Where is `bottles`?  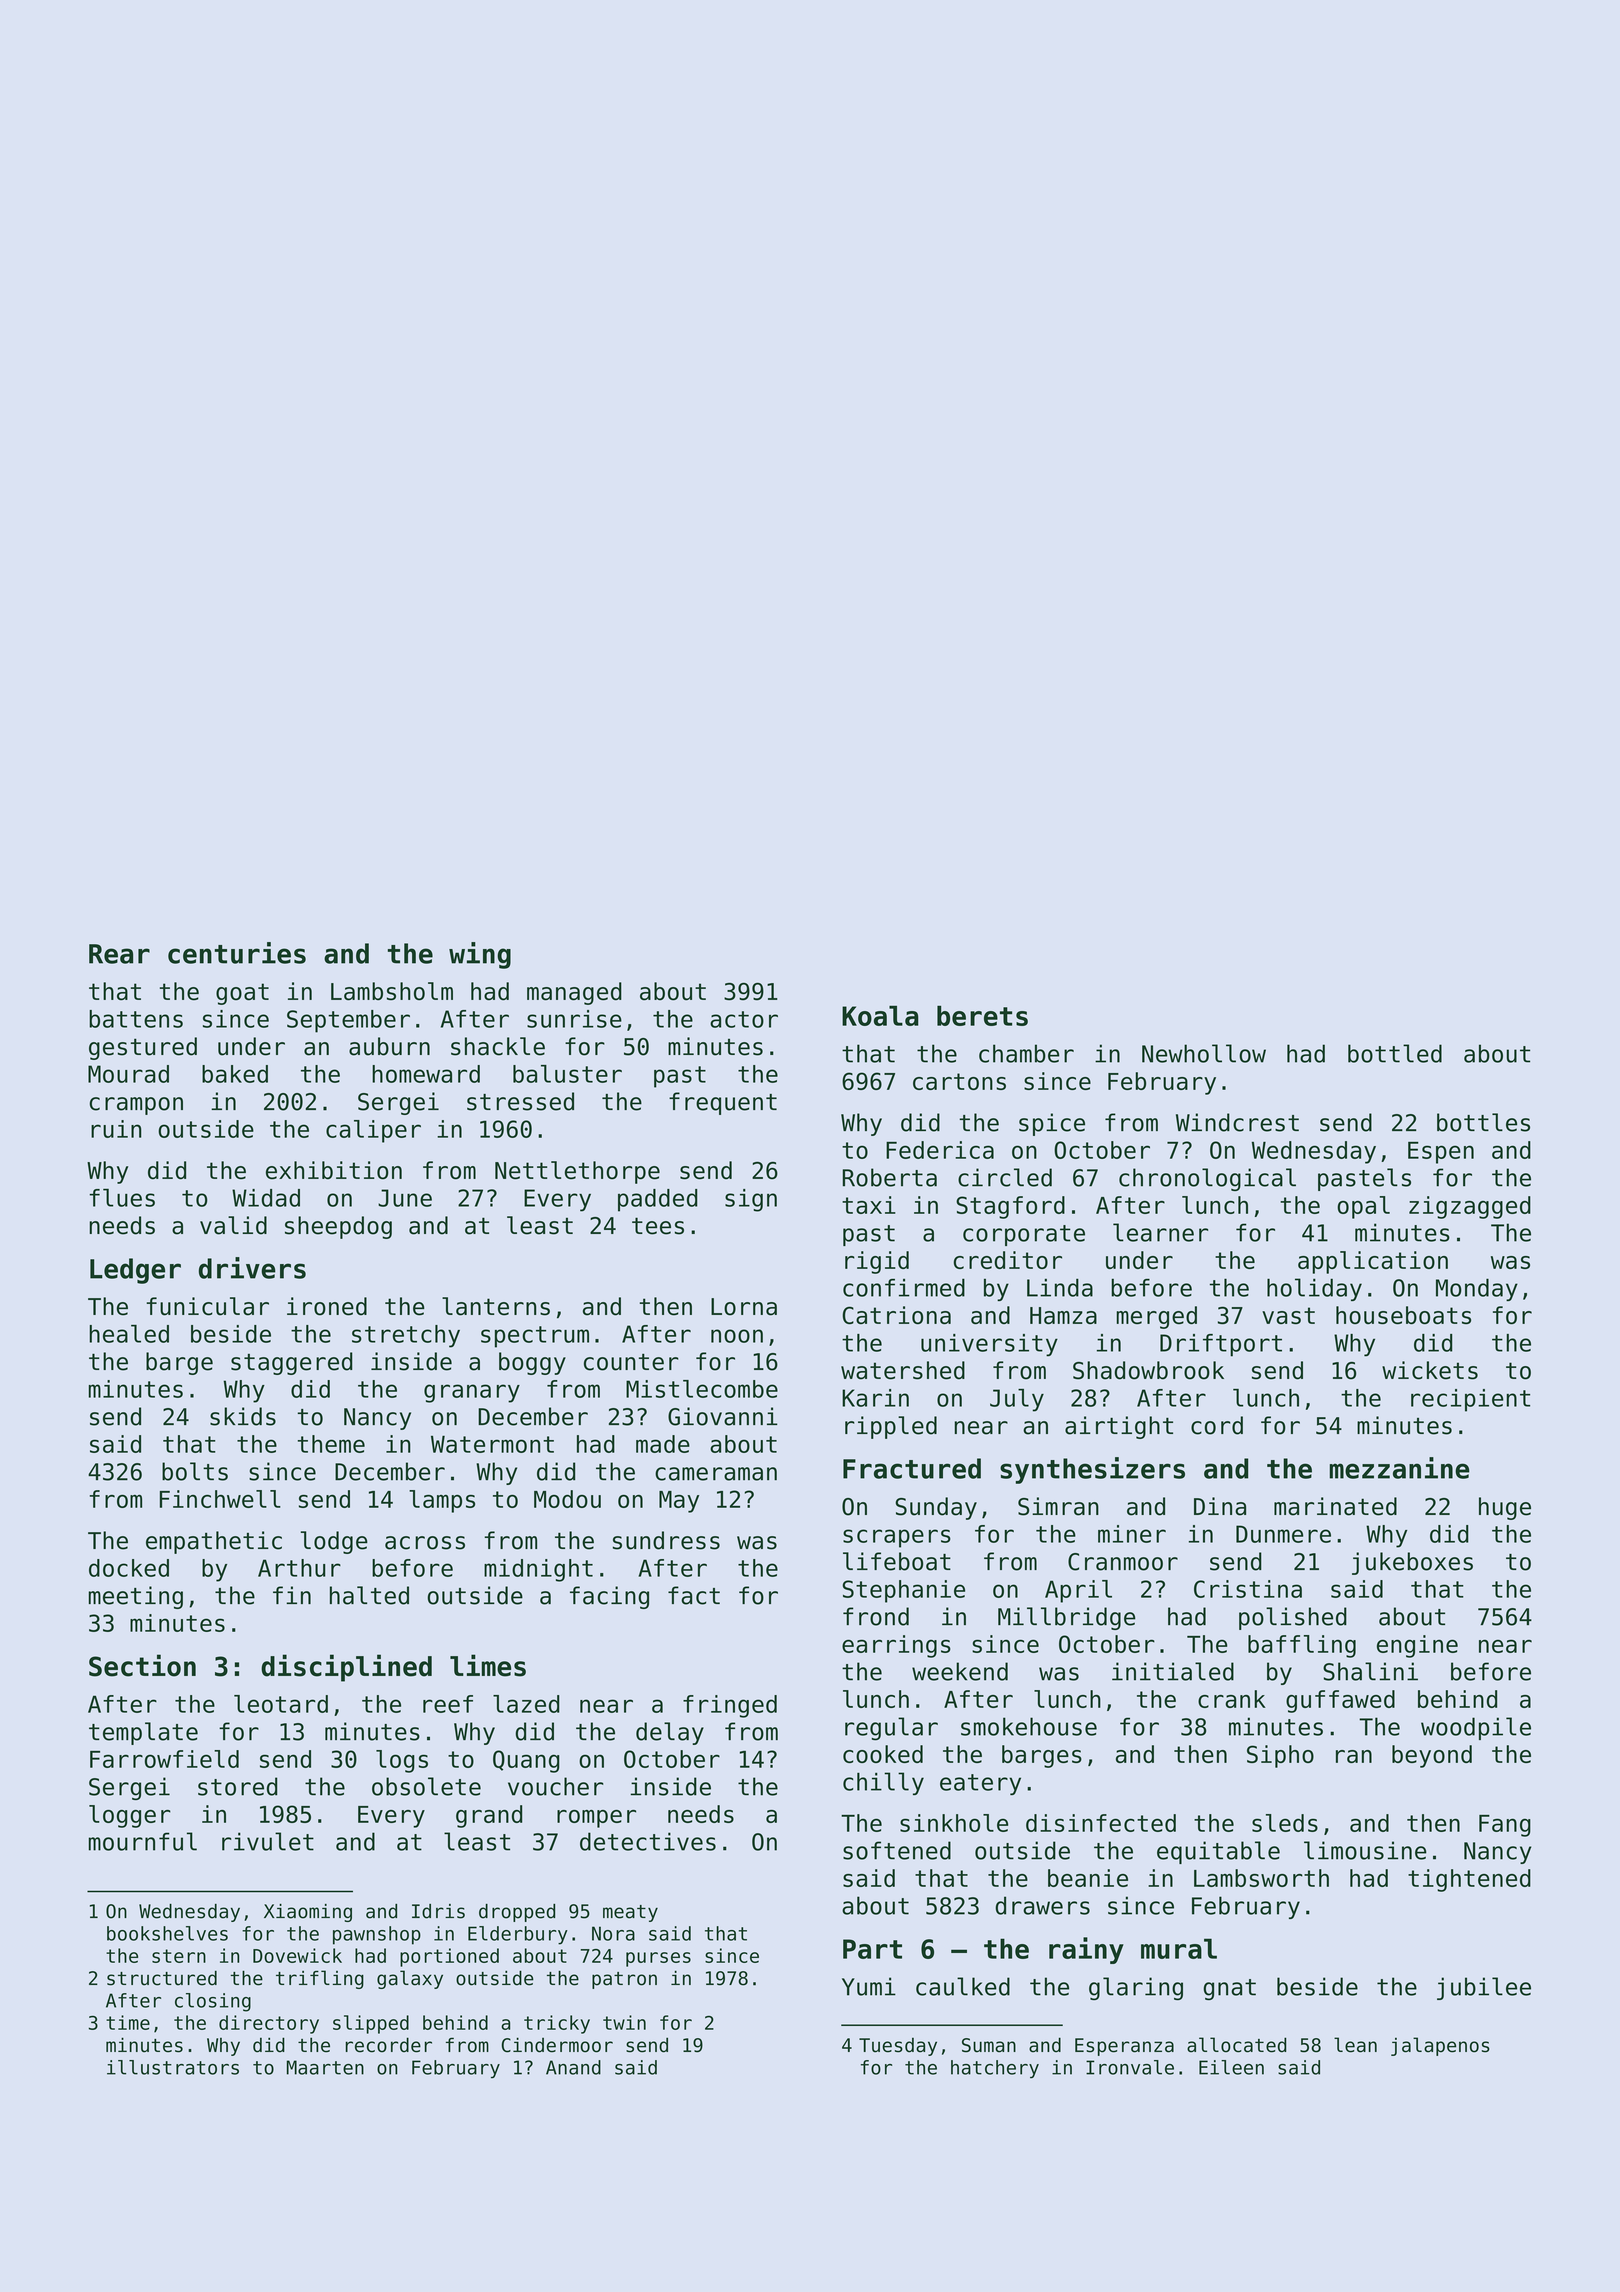 bottles is located at coordinates (1483, 1122).
